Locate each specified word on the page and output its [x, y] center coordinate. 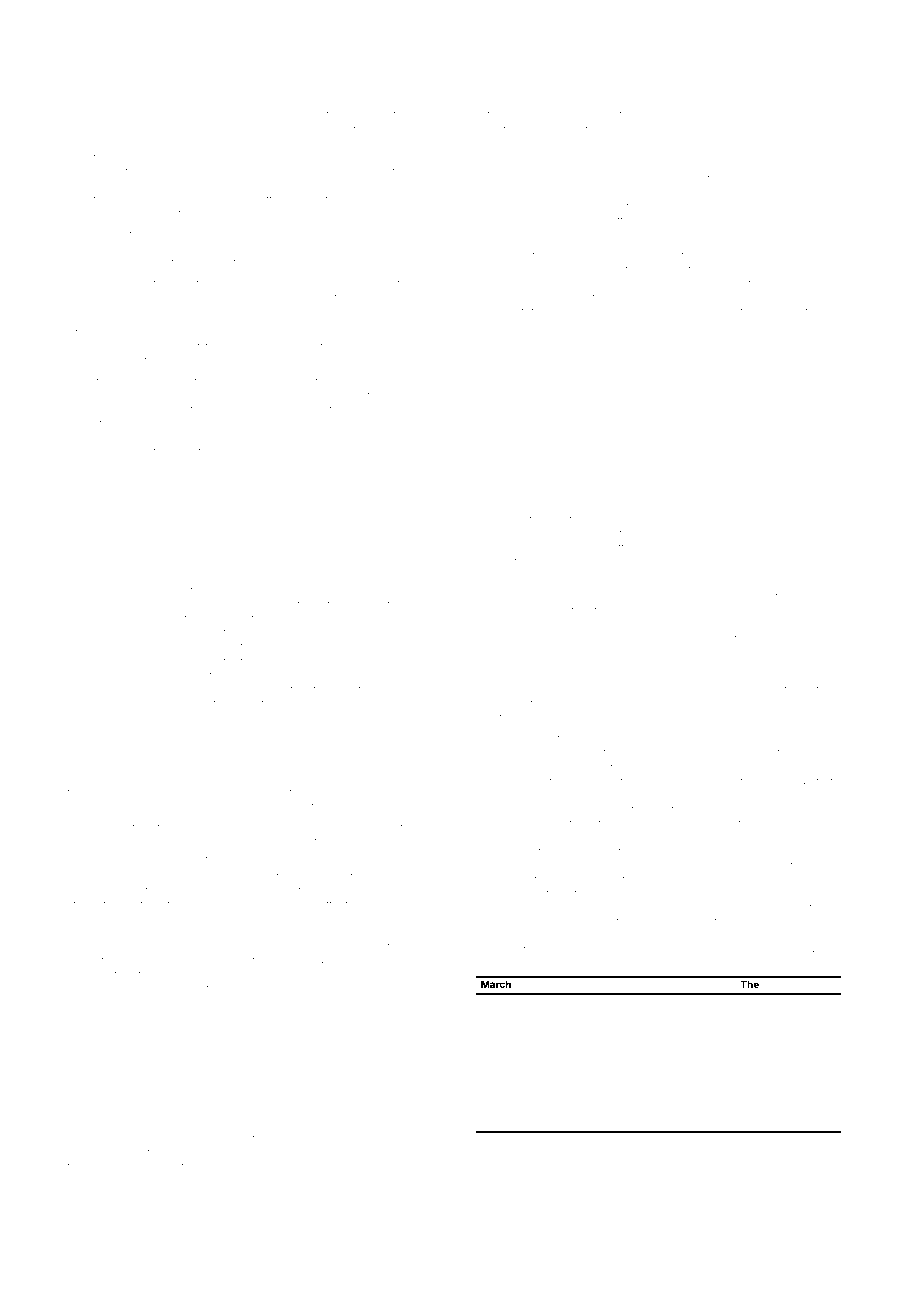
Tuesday [114, 116]
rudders [365, 115]
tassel [787, 115]
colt [77, 1181]
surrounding [399, 1168]
